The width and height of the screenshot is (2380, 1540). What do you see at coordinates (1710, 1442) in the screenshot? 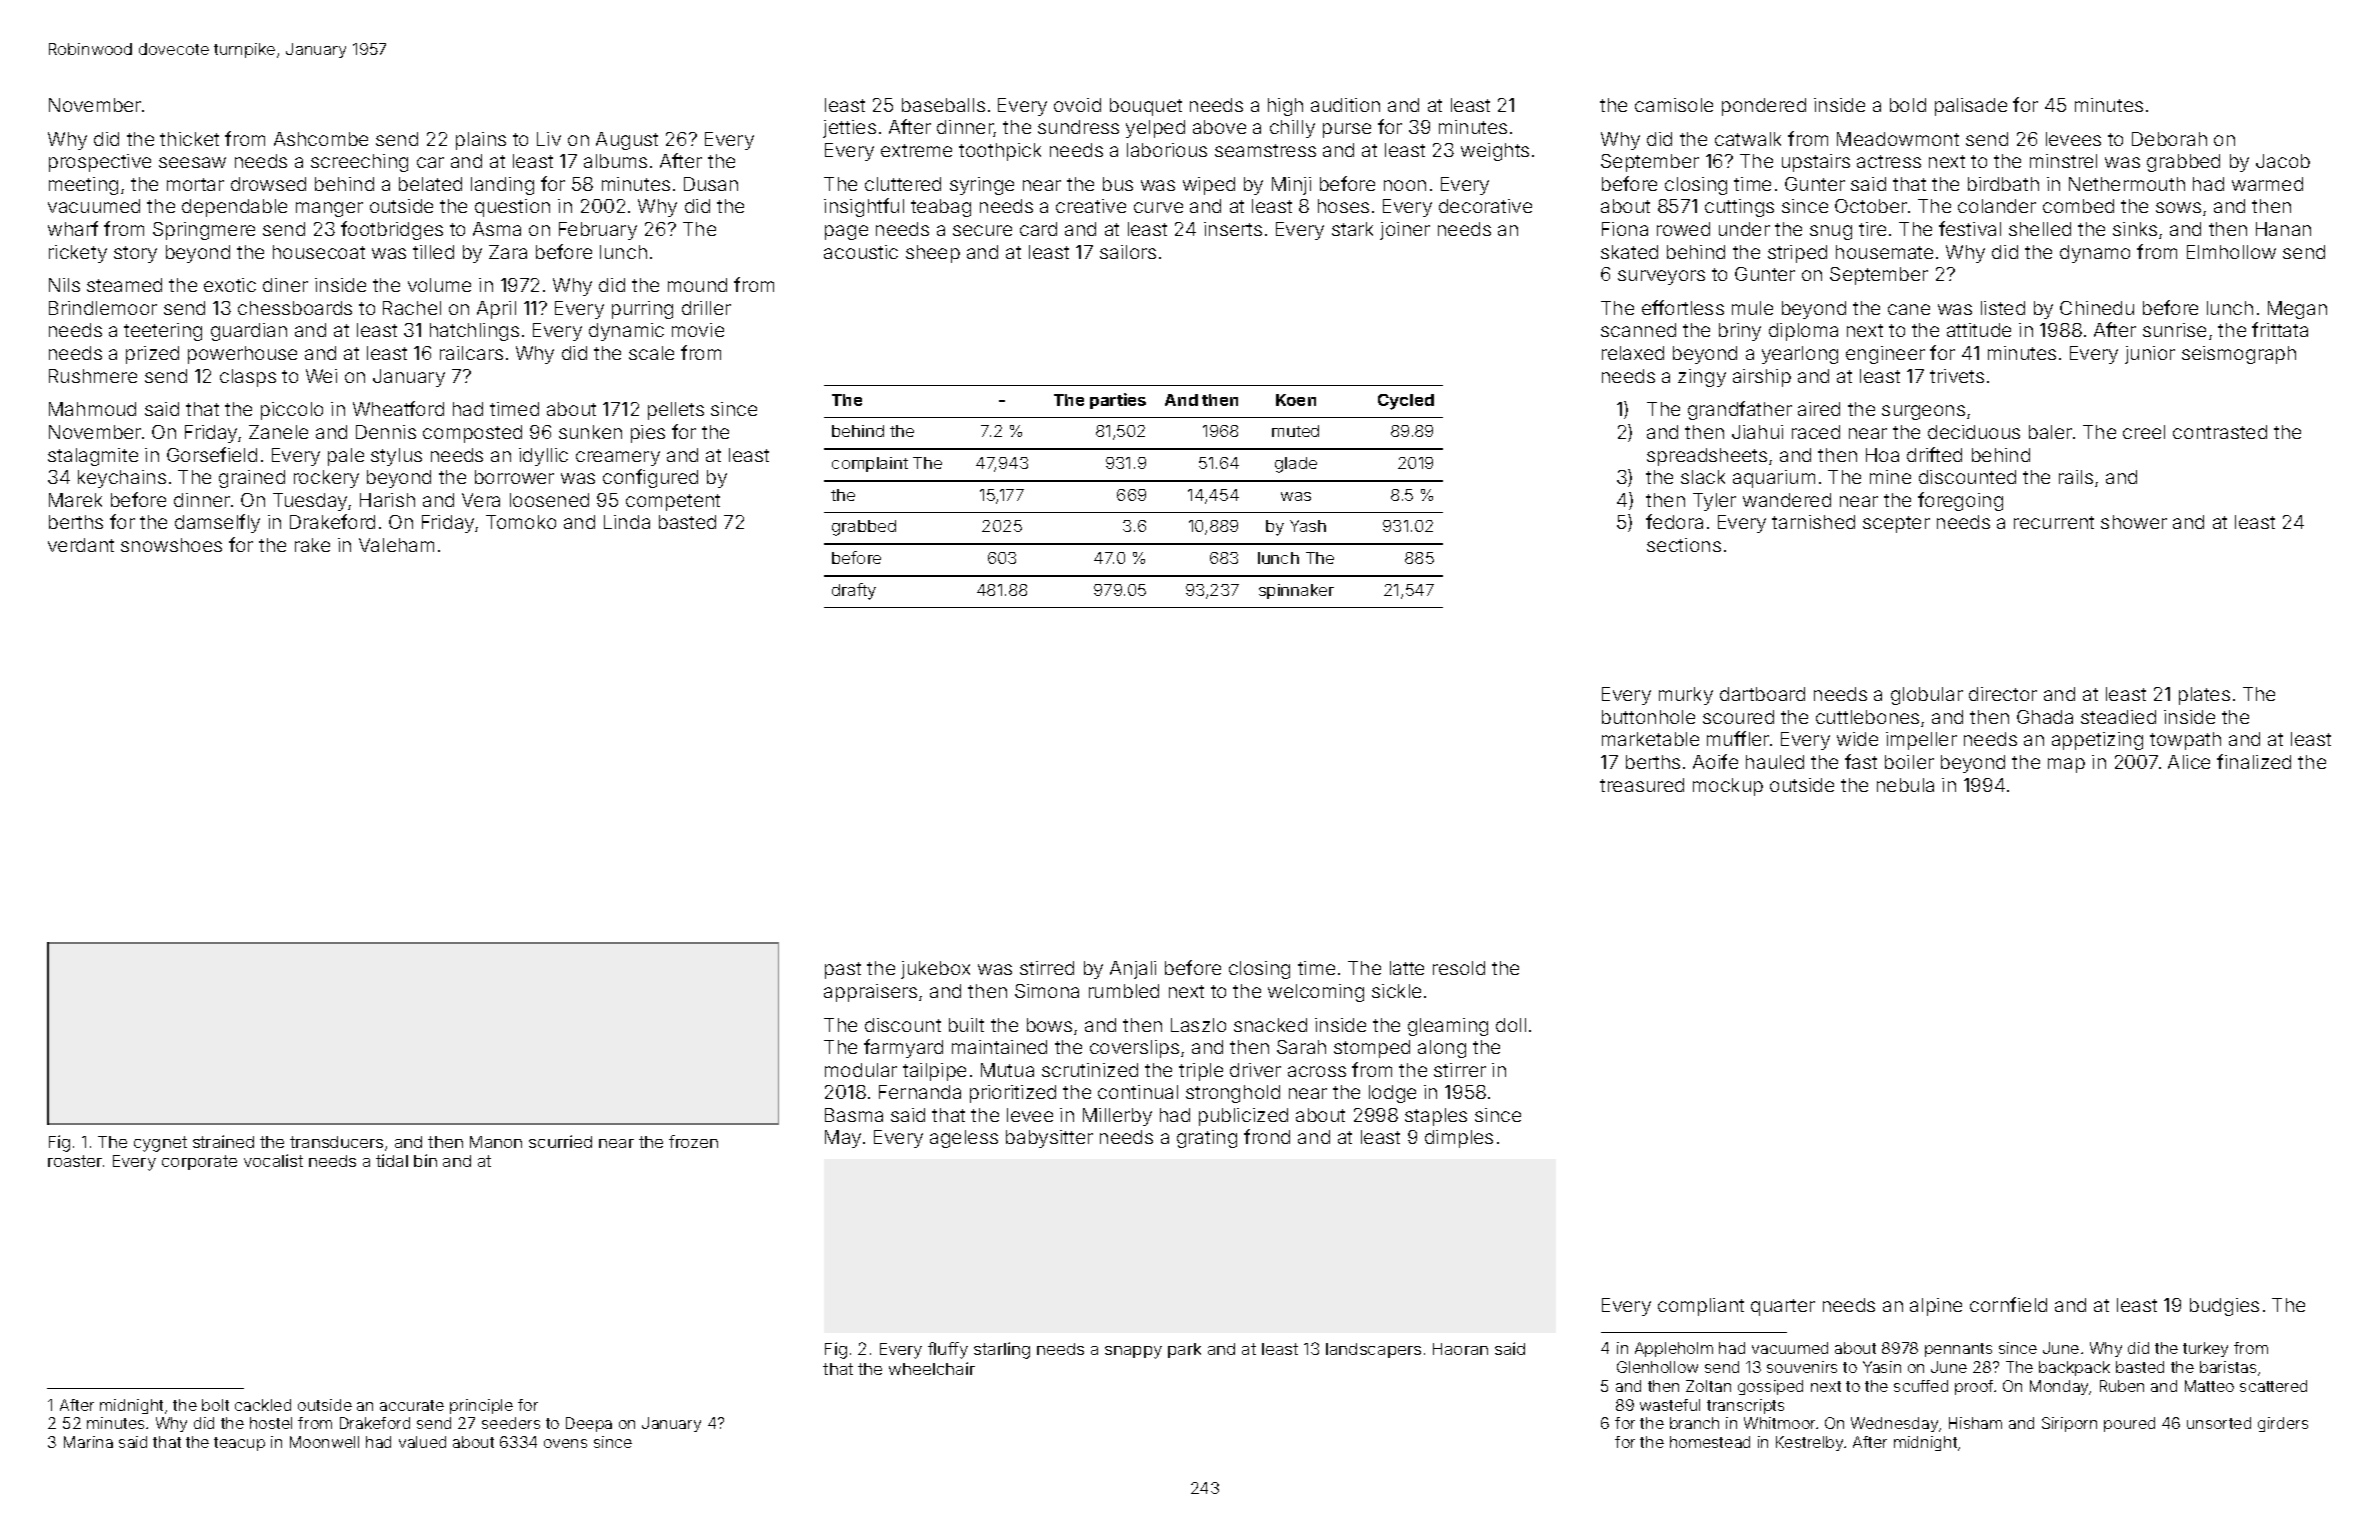
I see `homestead` at bounding box center [1710, 1442].
